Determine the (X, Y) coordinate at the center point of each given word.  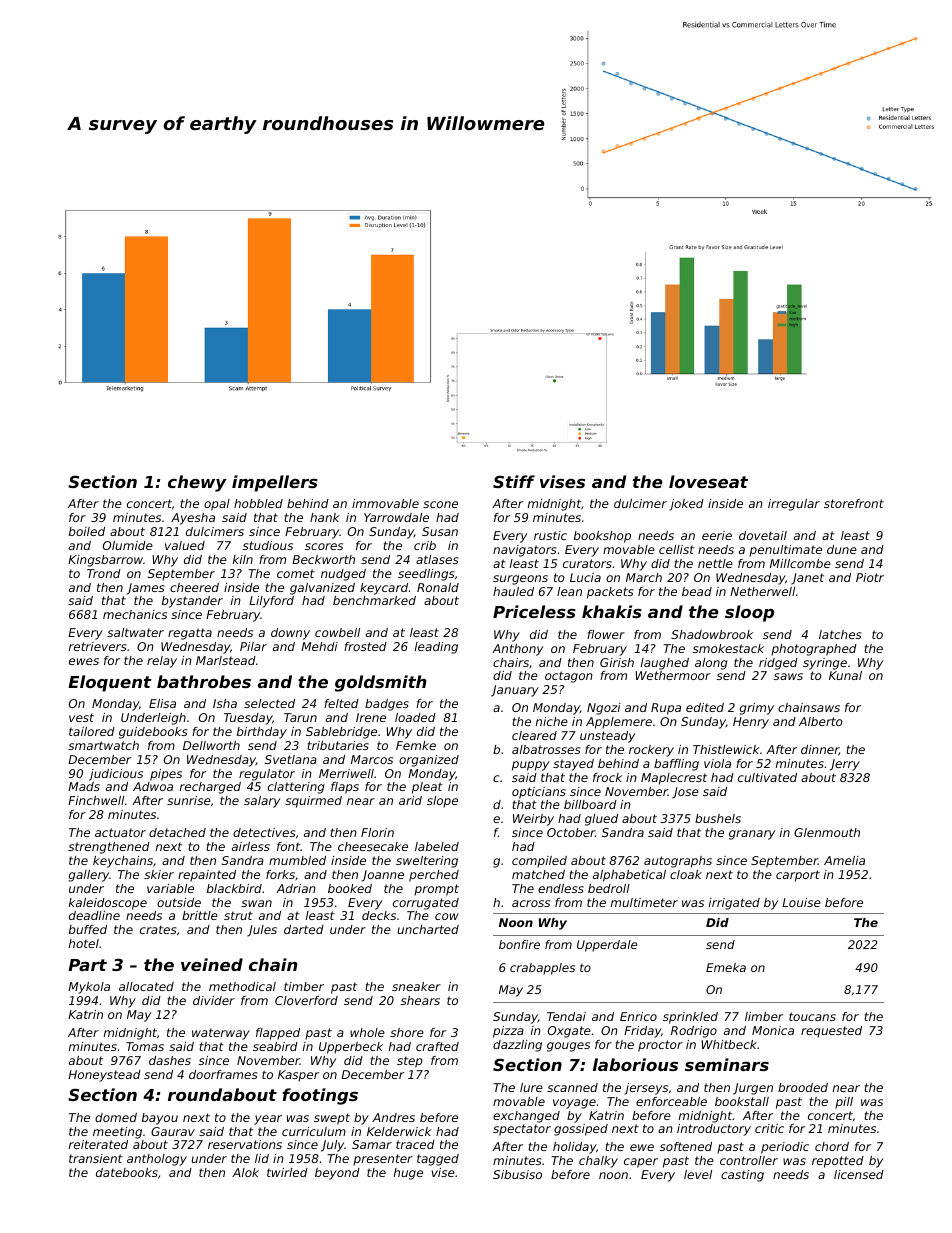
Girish (617, 662)
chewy (197, 483)
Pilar (253, 646)
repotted (838, 1162)
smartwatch (103, 745)
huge (408, 1174)
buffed (88, 929)
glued (601, 820)
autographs (678, 862)
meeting (117, 1133)
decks (379, 915)
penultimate (785, 551)
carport (798, 876)
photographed (814, 650)
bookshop (602, 537)
